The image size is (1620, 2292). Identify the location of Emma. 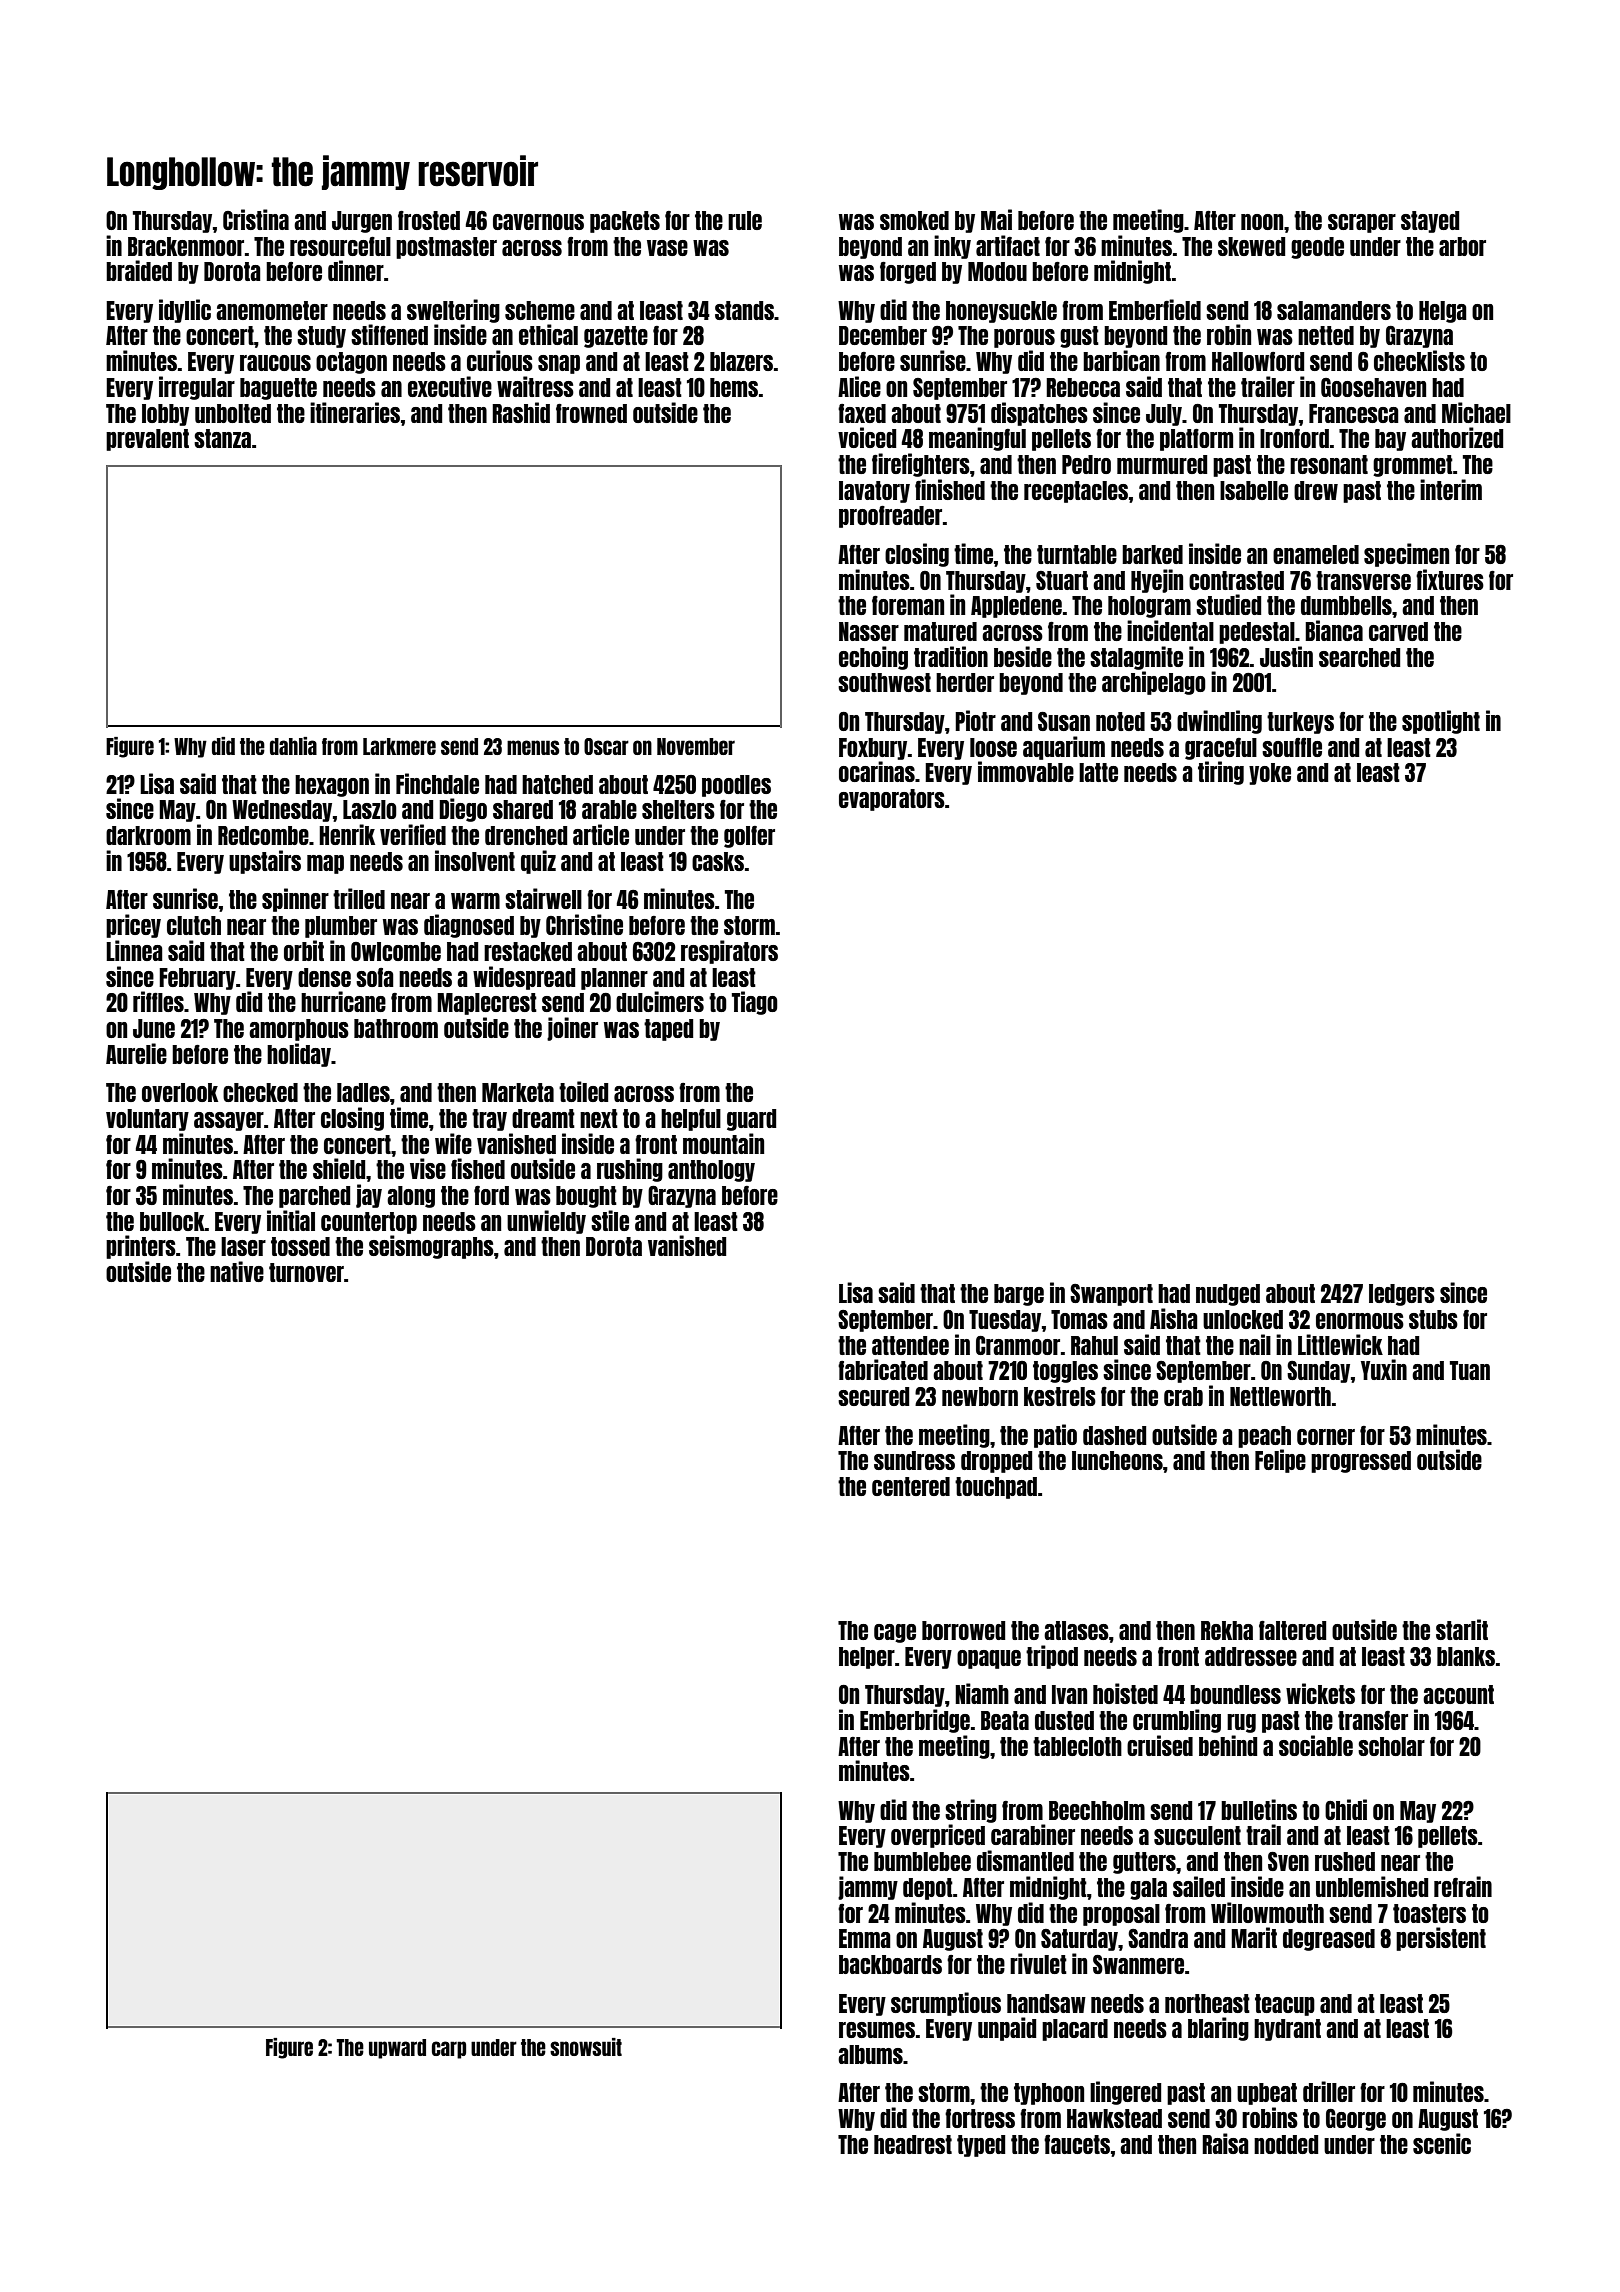
(865, 1938).
